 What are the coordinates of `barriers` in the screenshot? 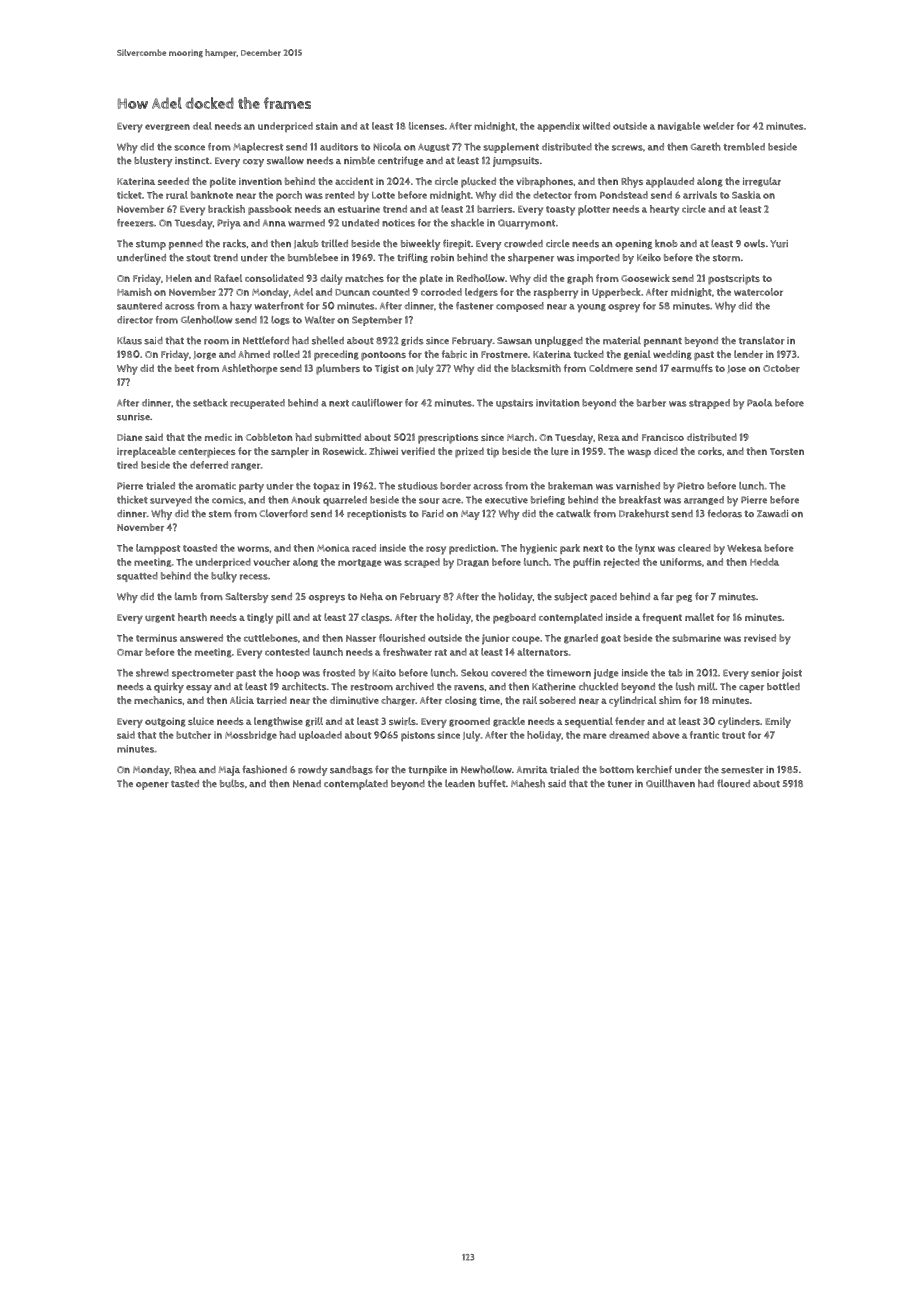 It's located at (495, 209).
